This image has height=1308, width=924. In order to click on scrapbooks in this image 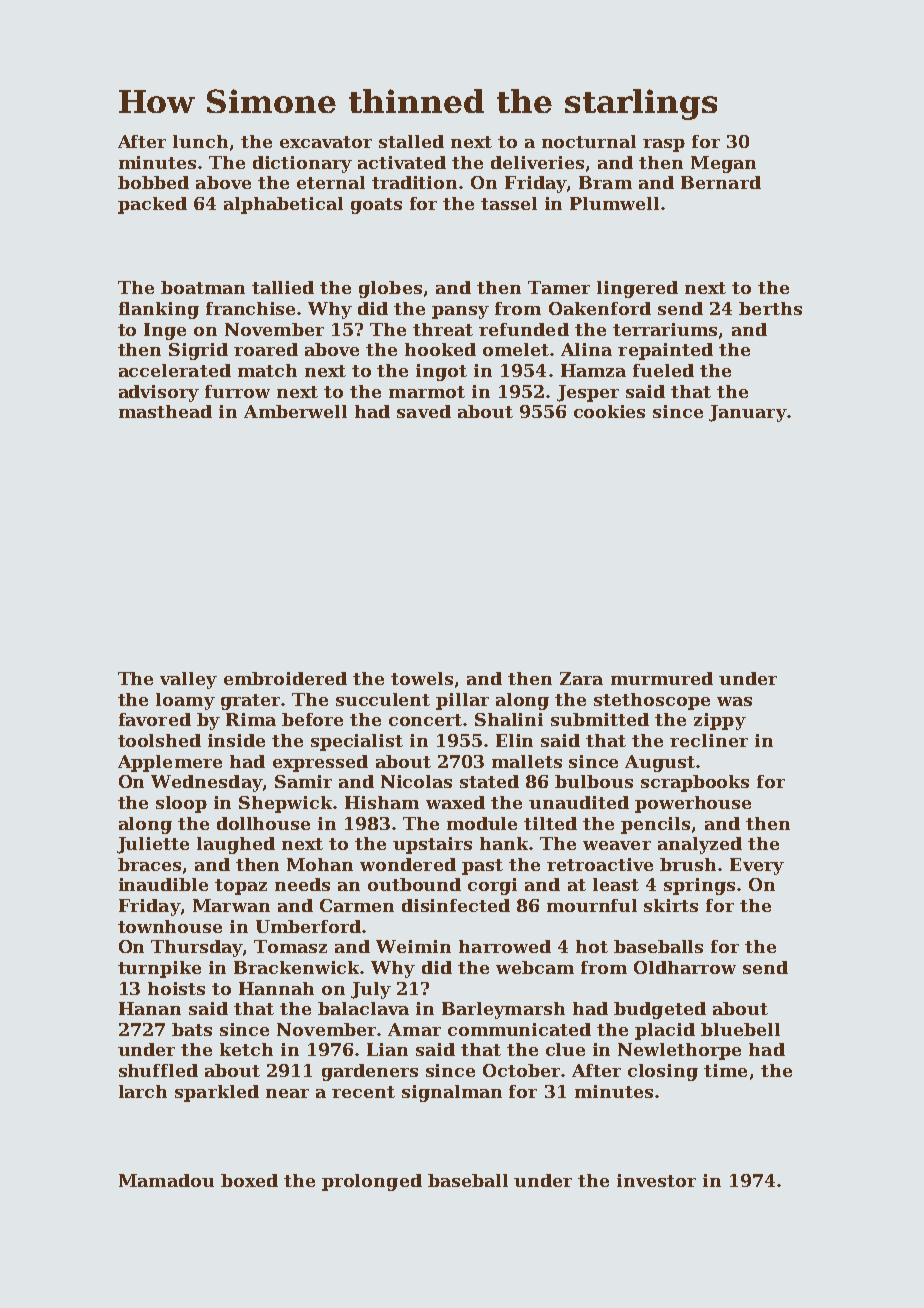, I will do `click(695, 783)`.
